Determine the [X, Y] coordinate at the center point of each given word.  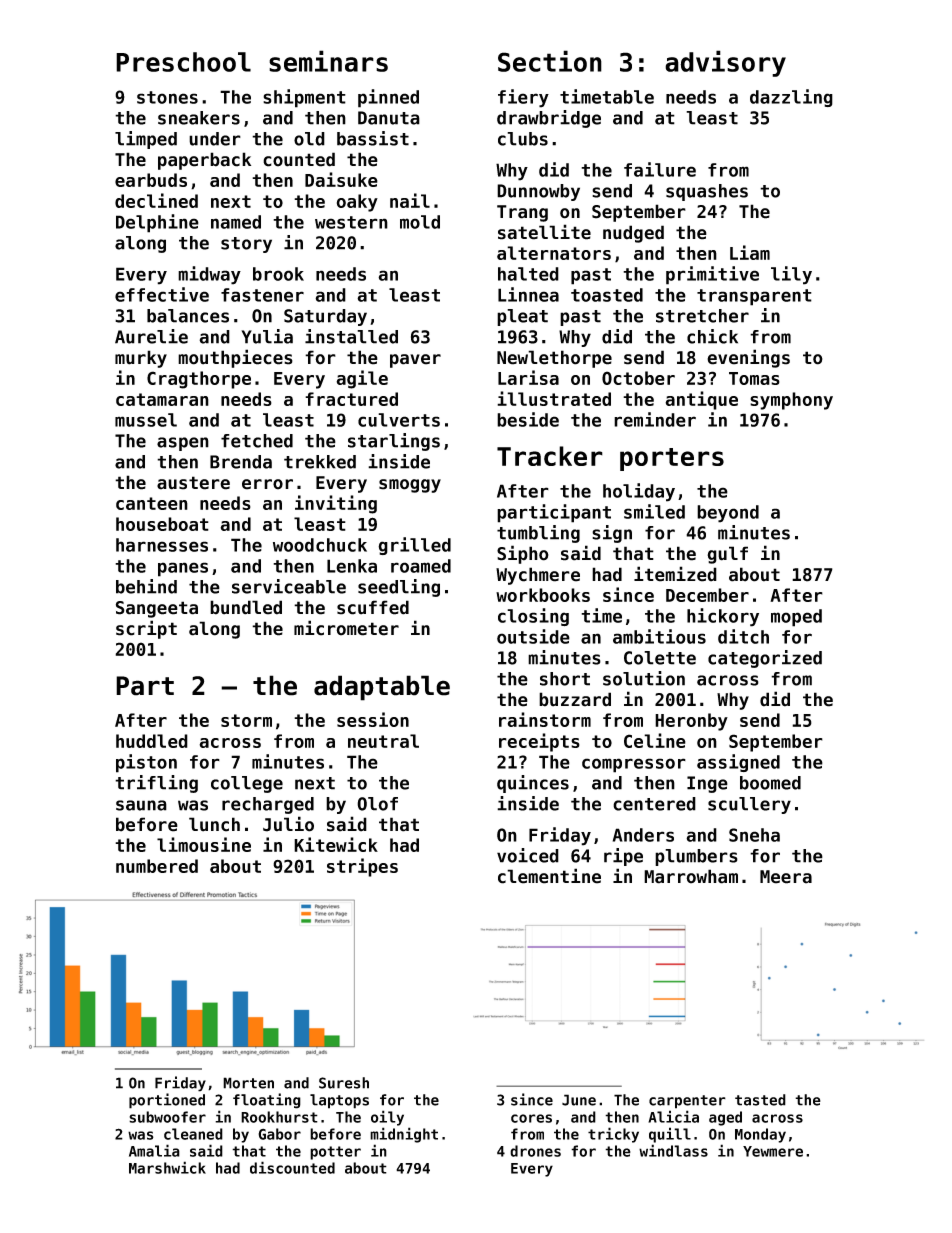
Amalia [154, 1150]
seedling [399, 588]
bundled [246, 607]
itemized [675, 574]
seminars [328, 61]
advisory [725, 63]
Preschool [183, 62]
